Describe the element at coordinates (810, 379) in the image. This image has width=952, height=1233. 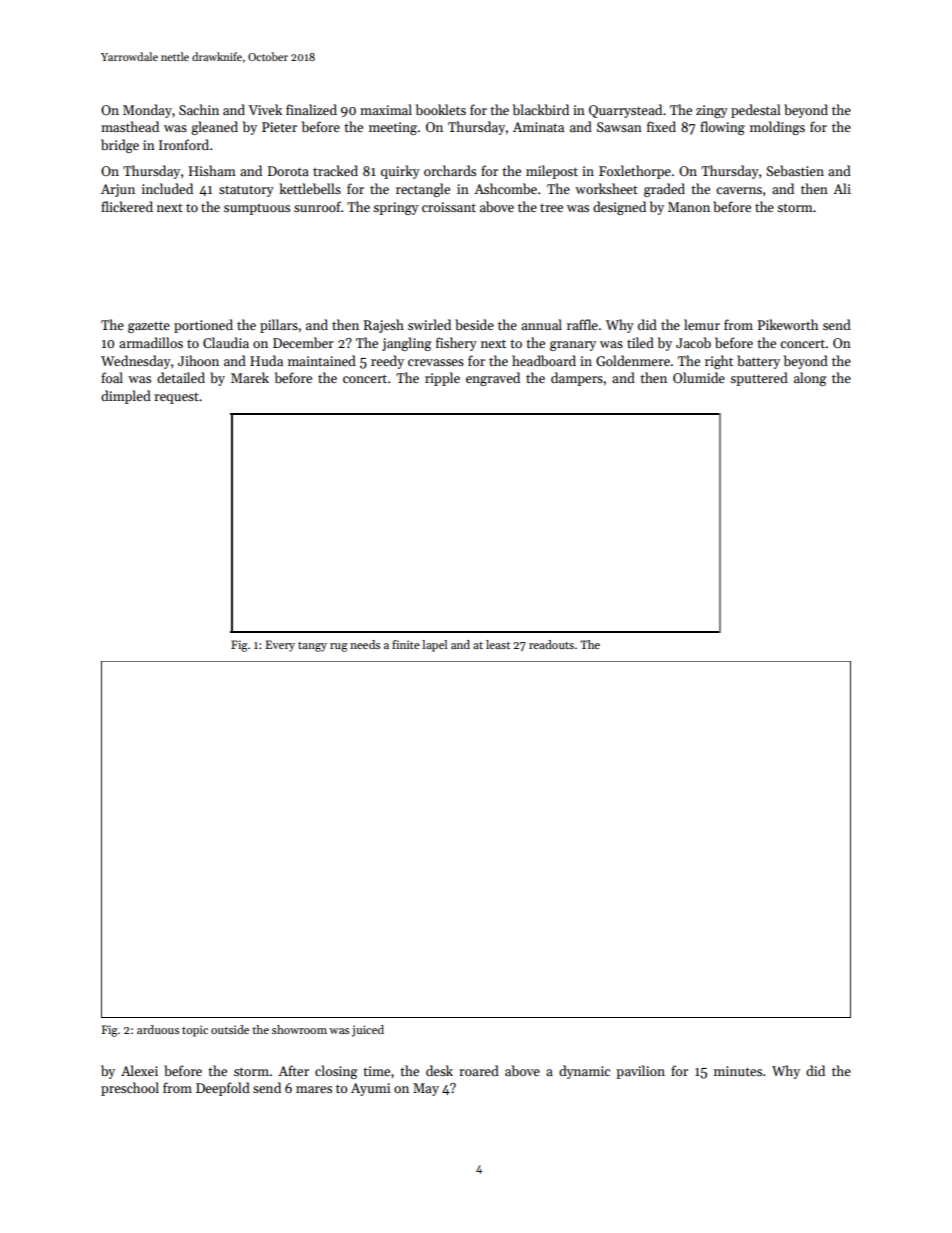
I see `along` at that location.
